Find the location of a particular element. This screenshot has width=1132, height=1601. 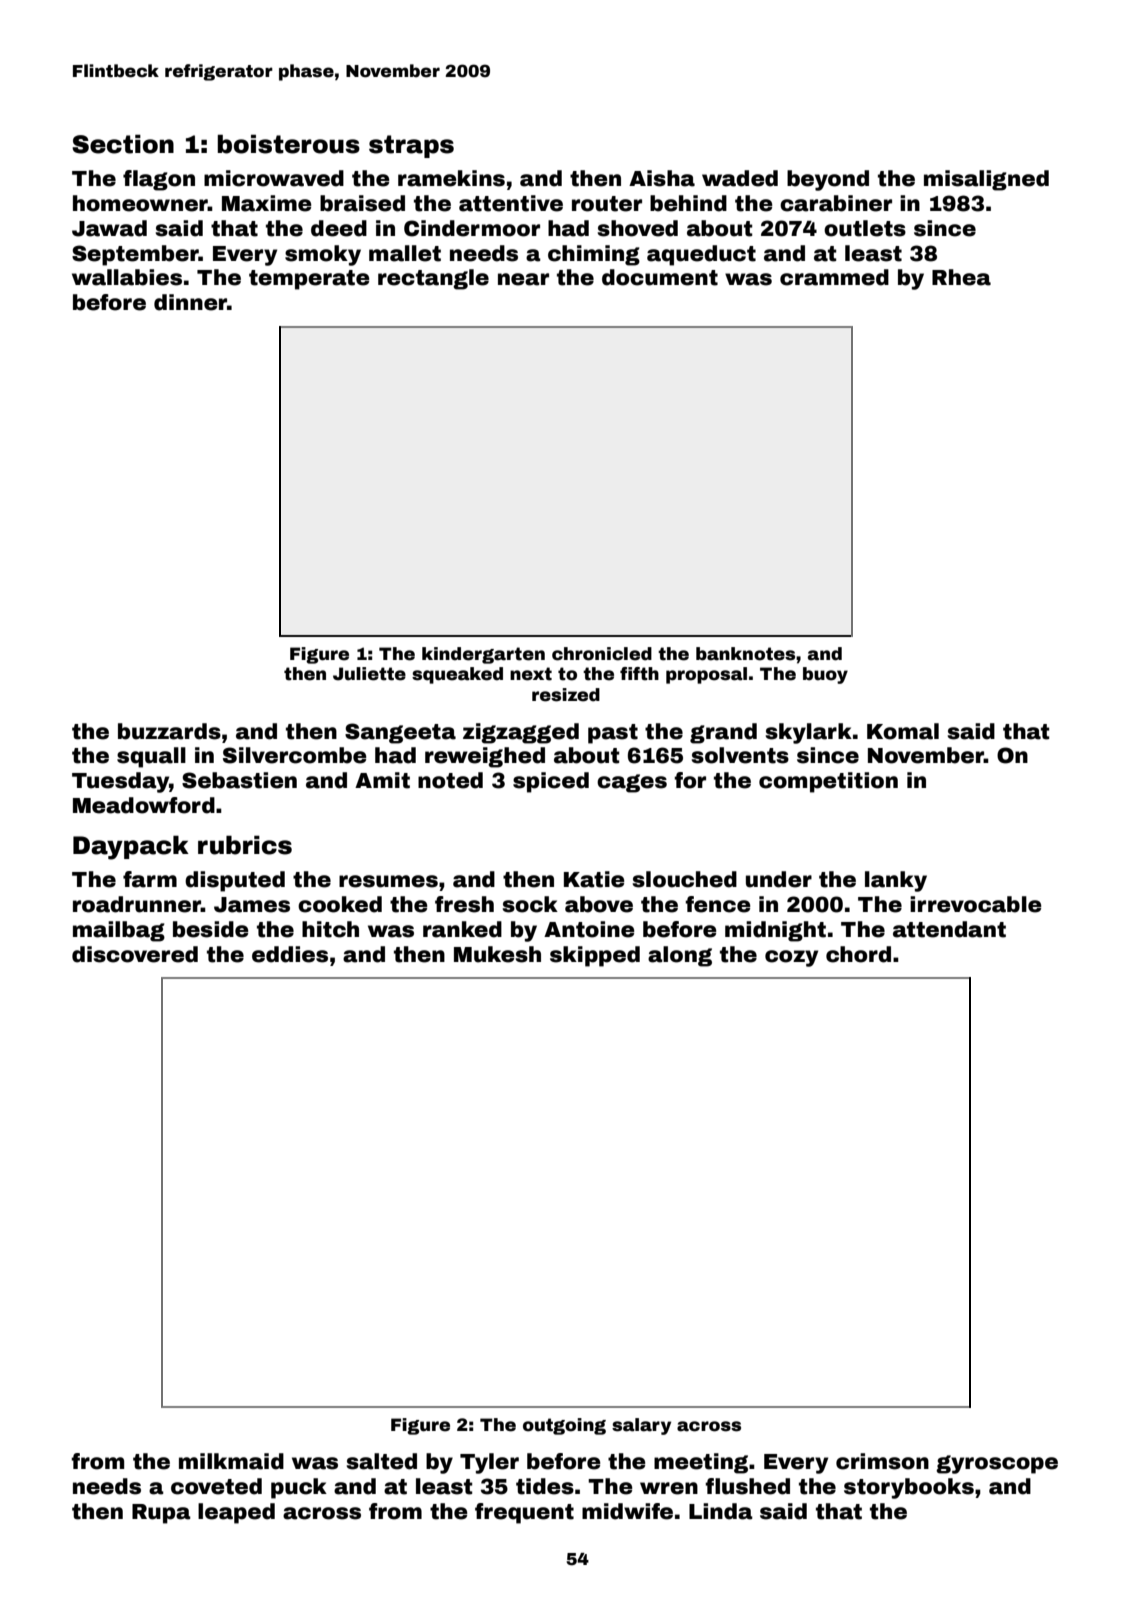

sock is located at coordinates (530, 904).
